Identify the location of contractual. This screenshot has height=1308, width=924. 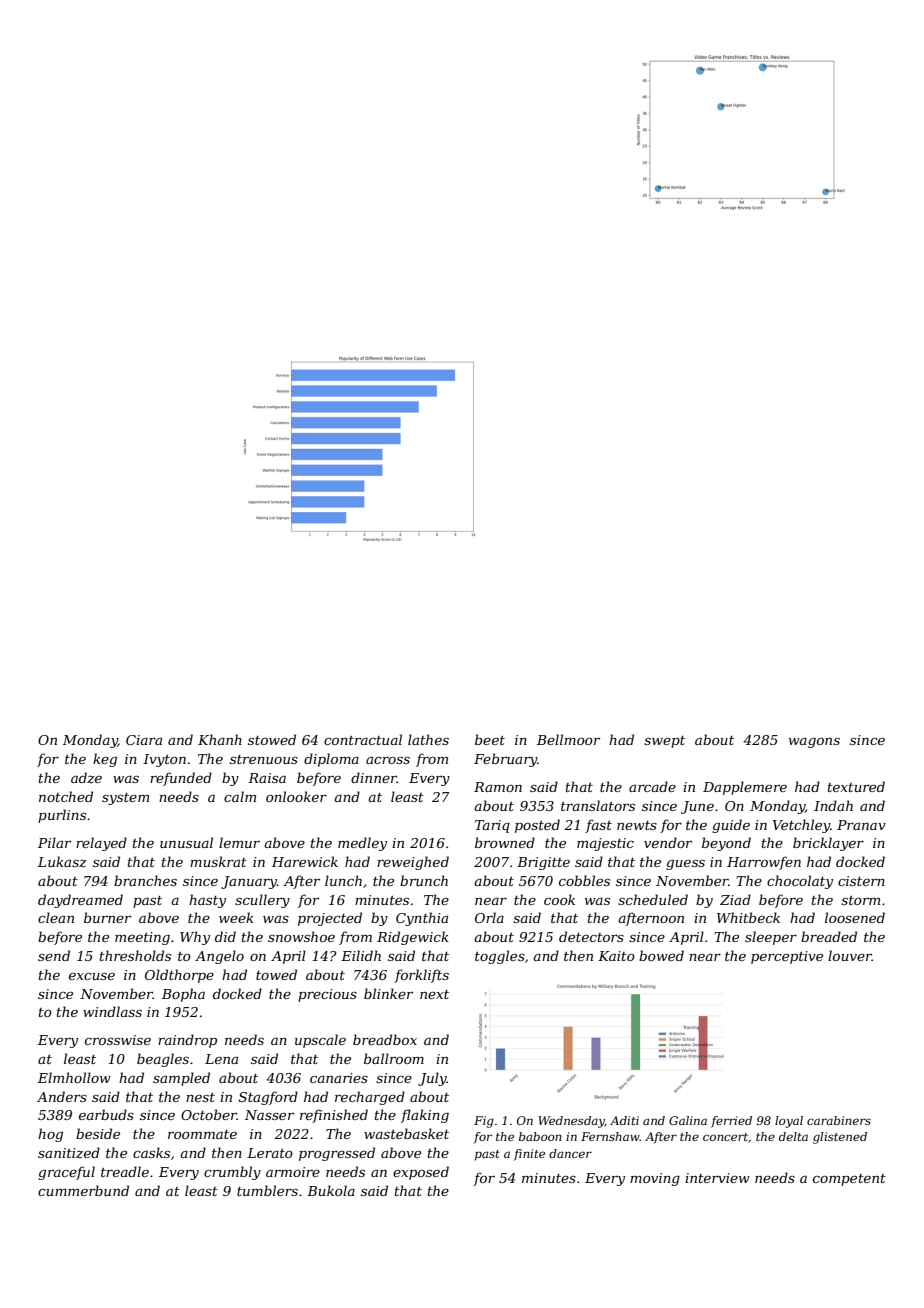
(363, 739).
